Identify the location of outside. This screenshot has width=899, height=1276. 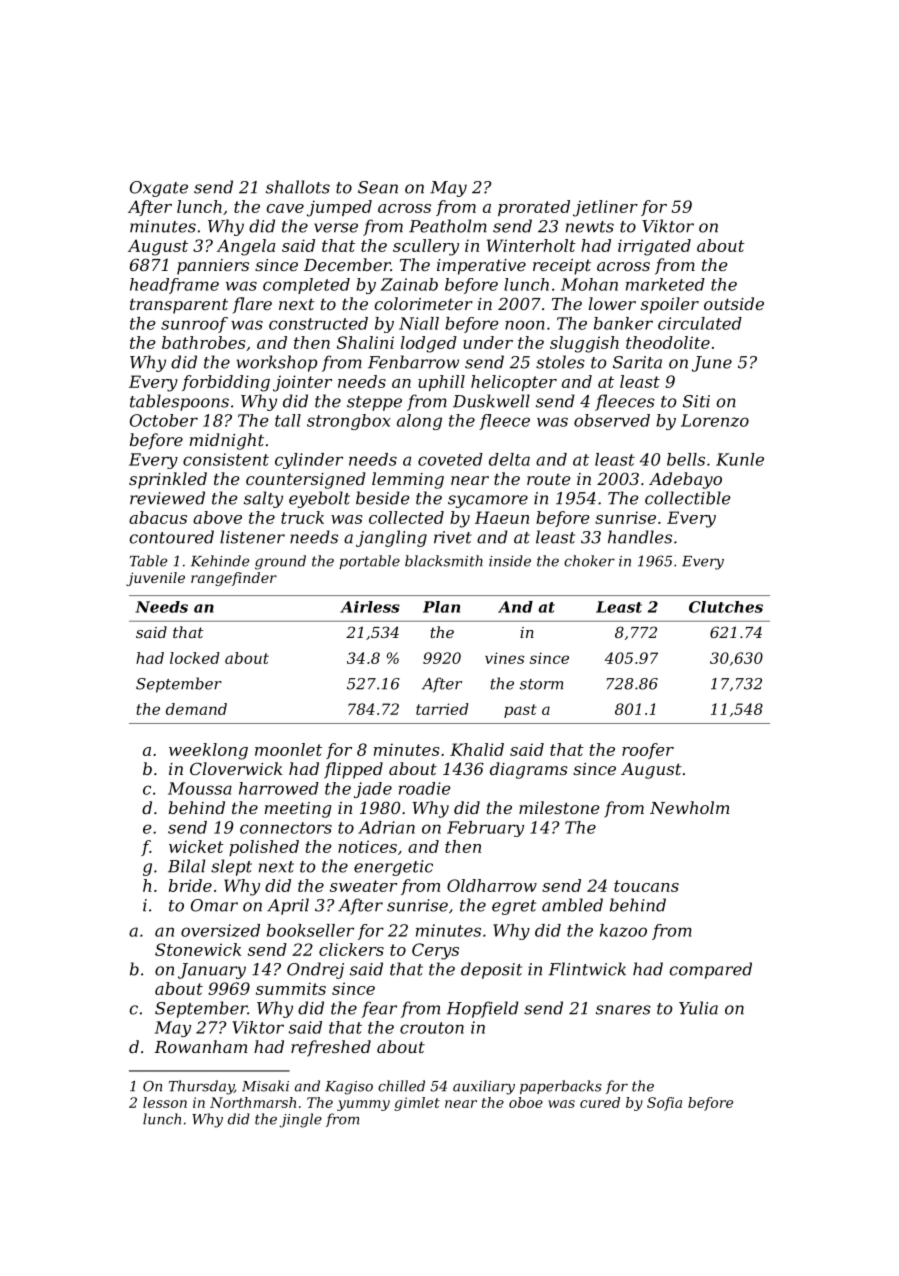
(734, 303).
